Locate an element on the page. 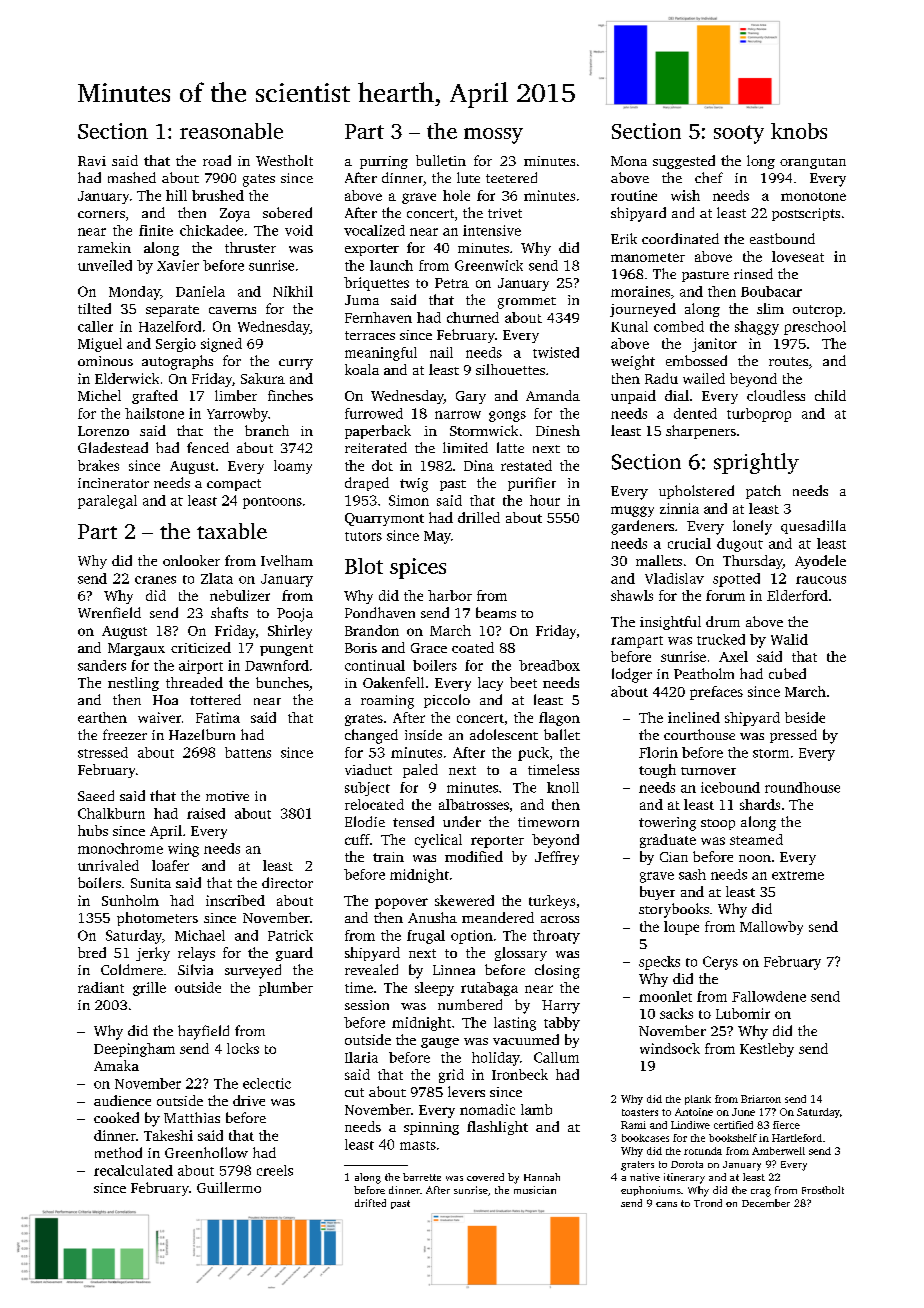 The height and width of the image is (1308, 924). Matthias is located at coordinates (192, 1117).
